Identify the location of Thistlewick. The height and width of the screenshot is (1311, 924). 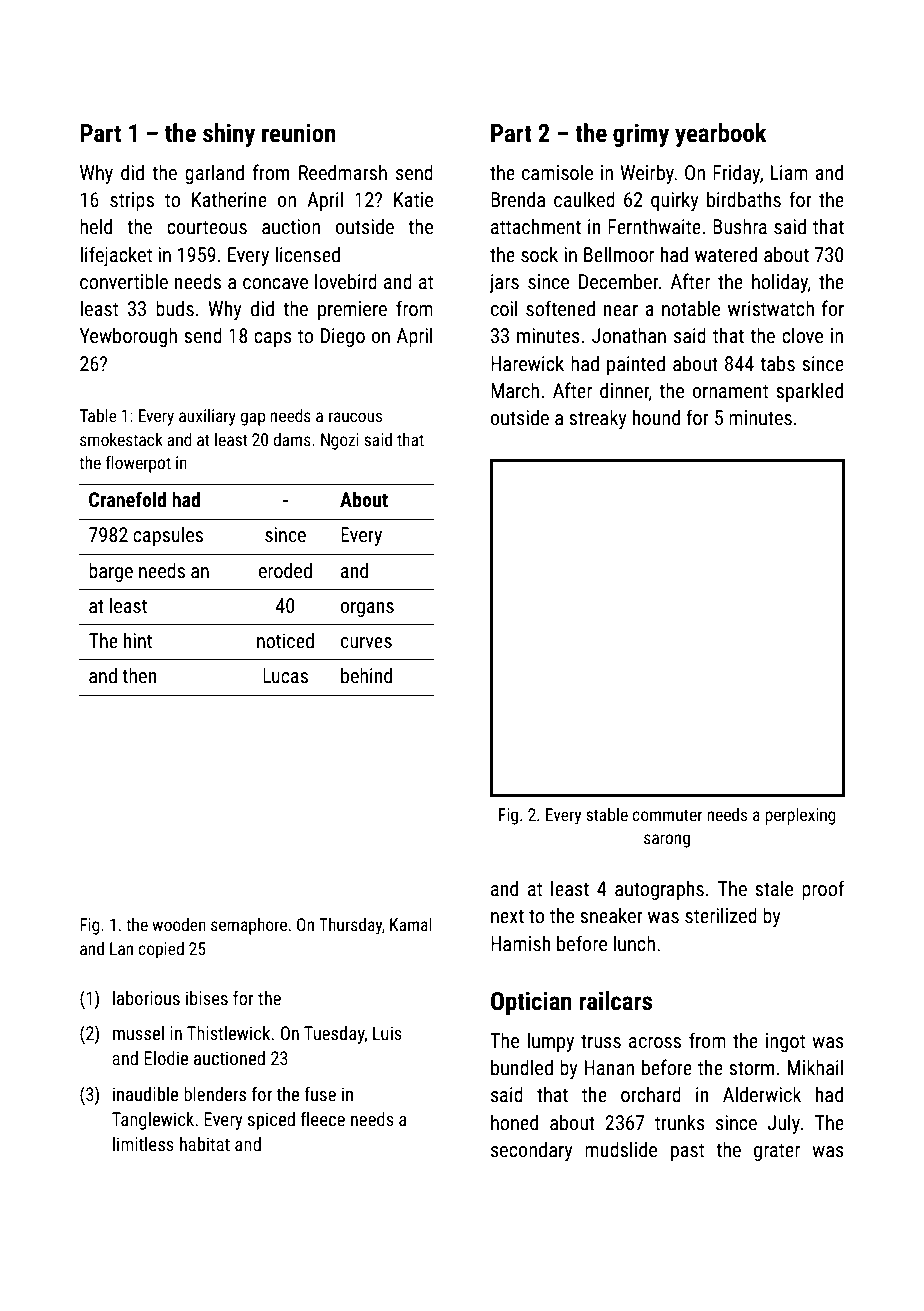
(228, 1033).
